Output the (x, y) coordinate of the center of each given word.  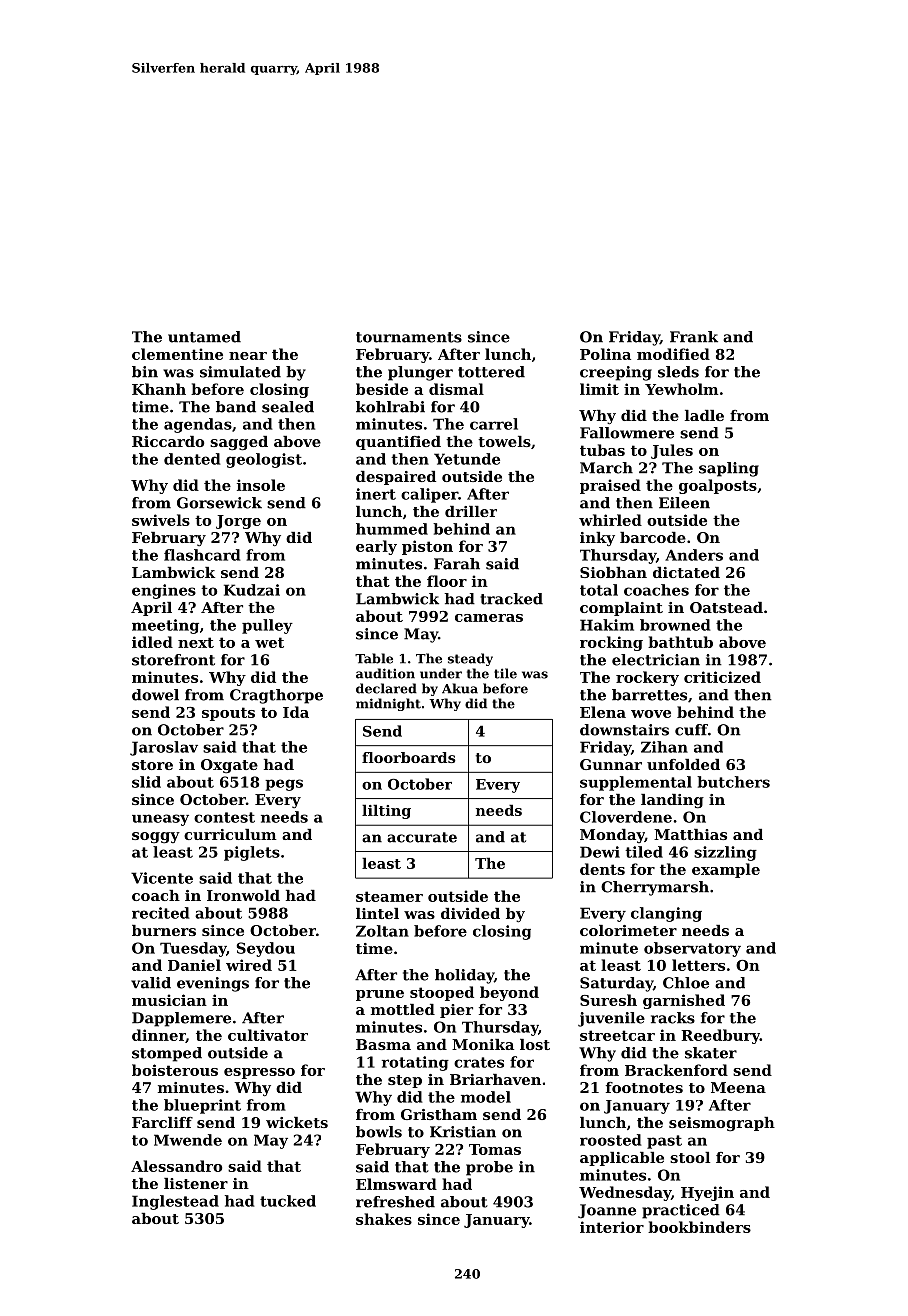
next (196, 642)
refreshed (395, 1202)
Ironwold (243, 895)
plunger (420, 373)
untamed (204, 337)
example (726, 870)
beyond (509, 993)
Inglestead (175, 1202)
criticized (722, 677)
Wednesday (625, 1193)
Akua (460, 688)
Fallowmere (627, 433)
